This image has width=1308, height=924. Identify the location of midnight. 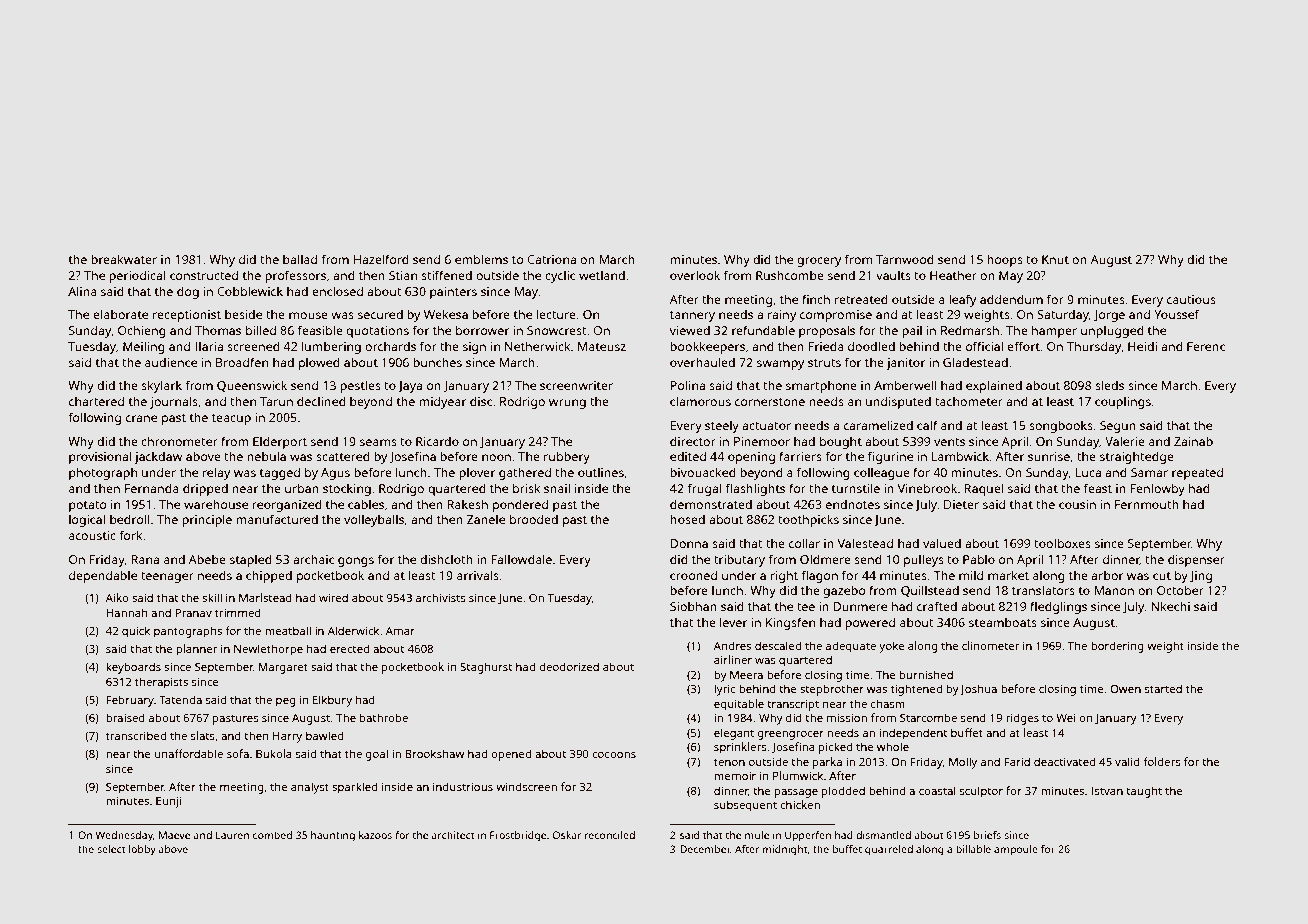
(785, 850).
